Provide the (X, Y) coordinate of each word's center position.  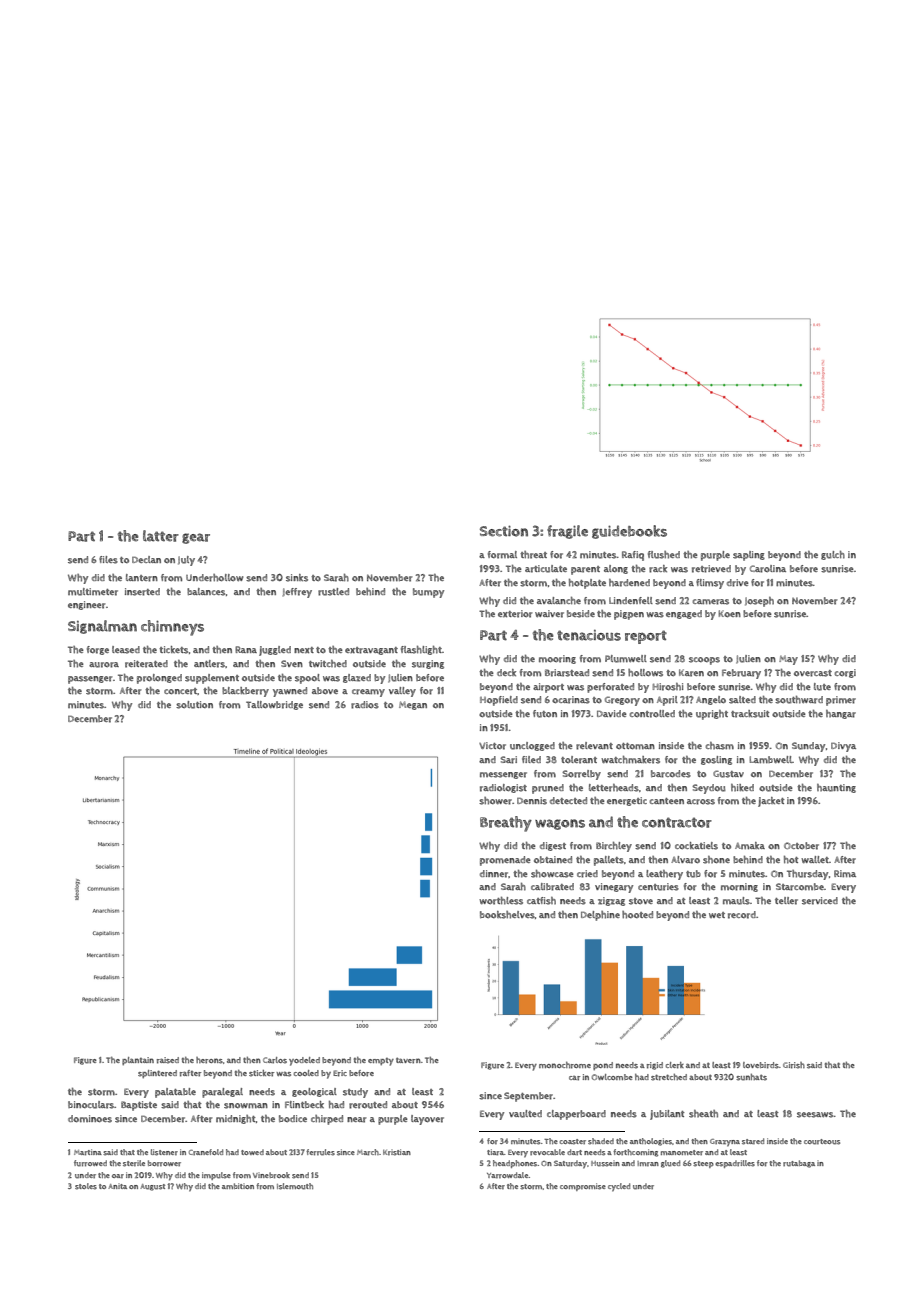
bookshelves (507, 915)
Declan (146, 559)
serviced (820, 901)
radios (365, 705)
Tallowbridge (274, 705)
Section (504, 531)
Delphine (600, 916)
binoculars (91, 1105)
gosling (716, 760)
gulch (833, 555)
